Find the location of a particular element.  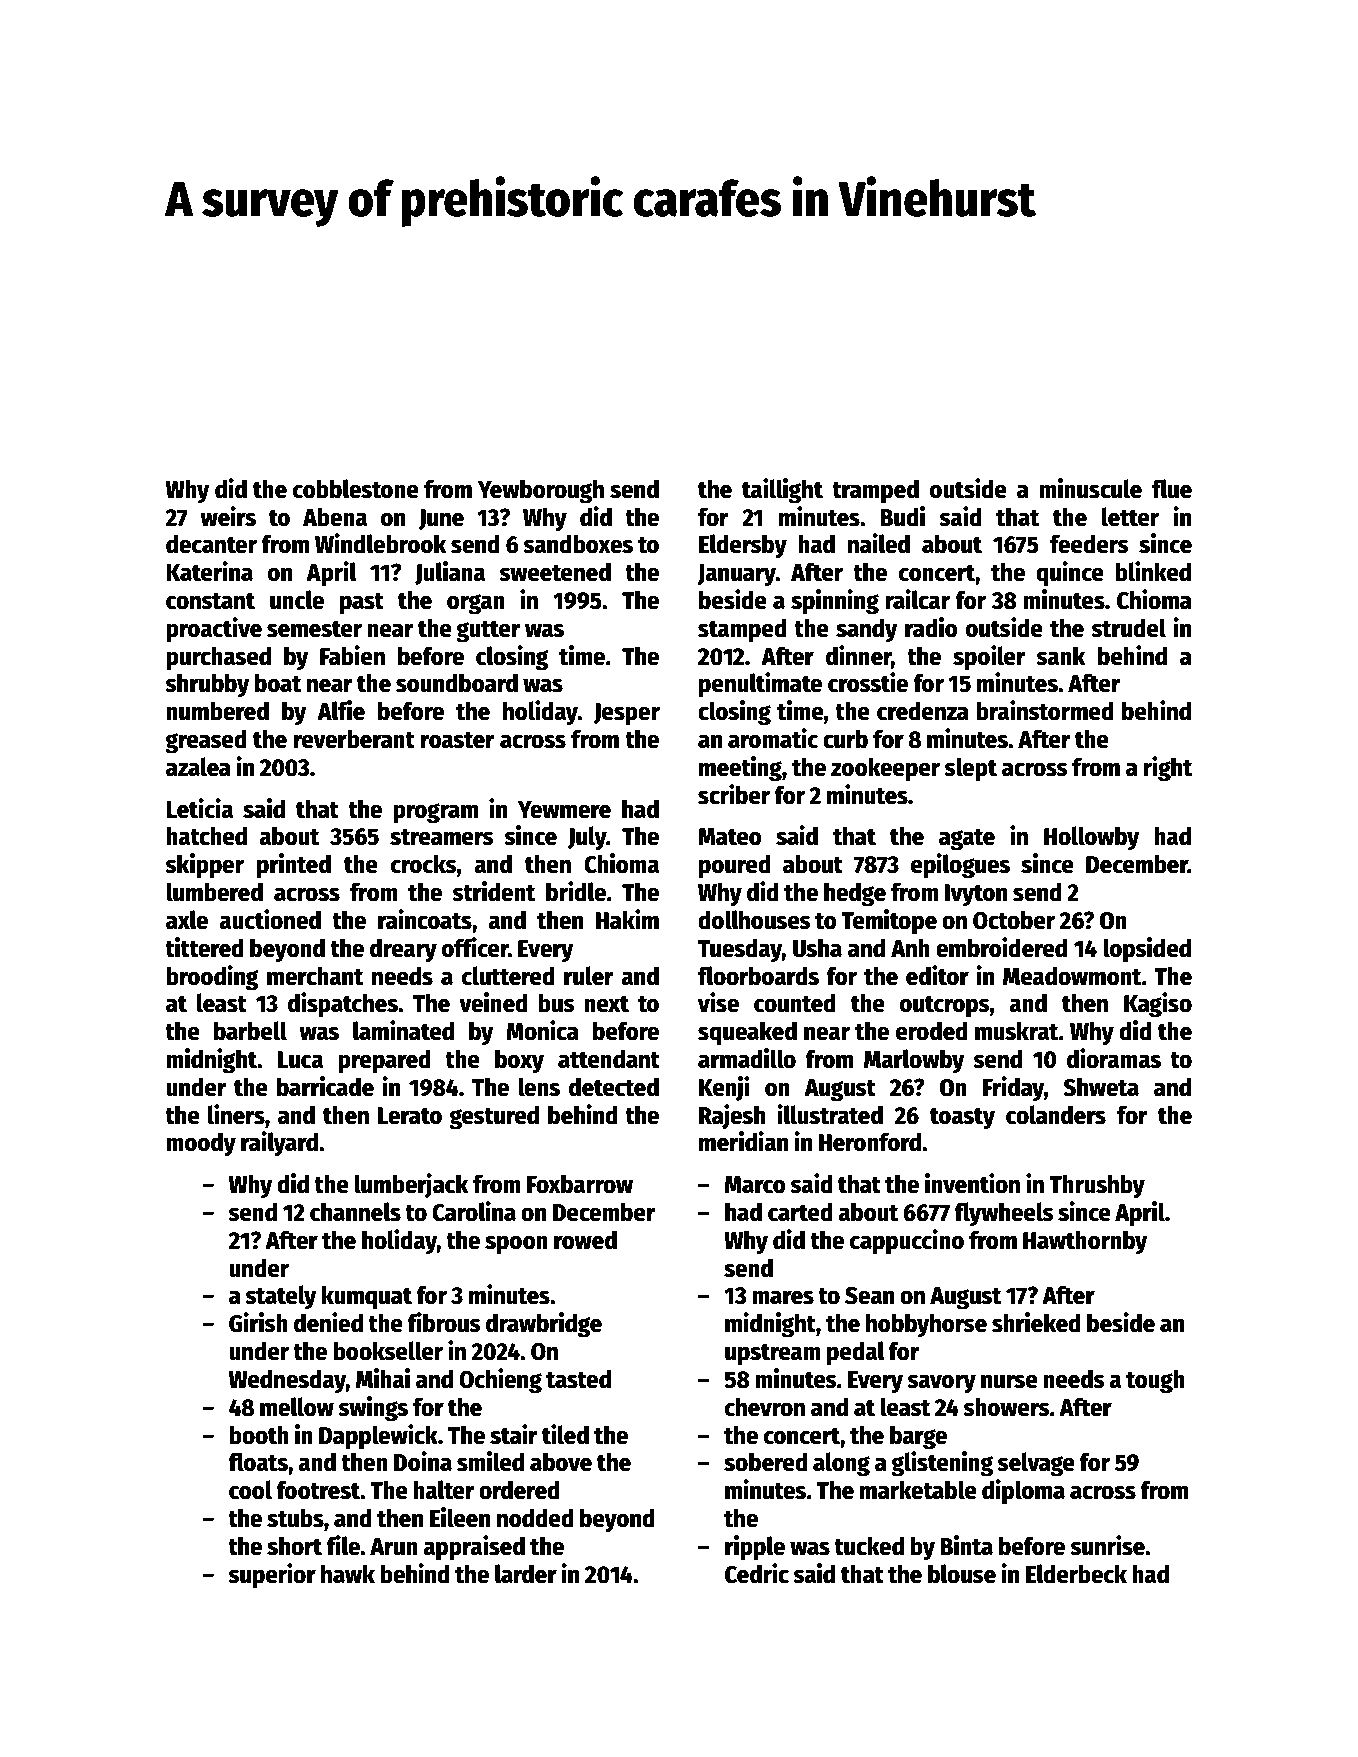

nodded is located at coordinates (535, 1518).
